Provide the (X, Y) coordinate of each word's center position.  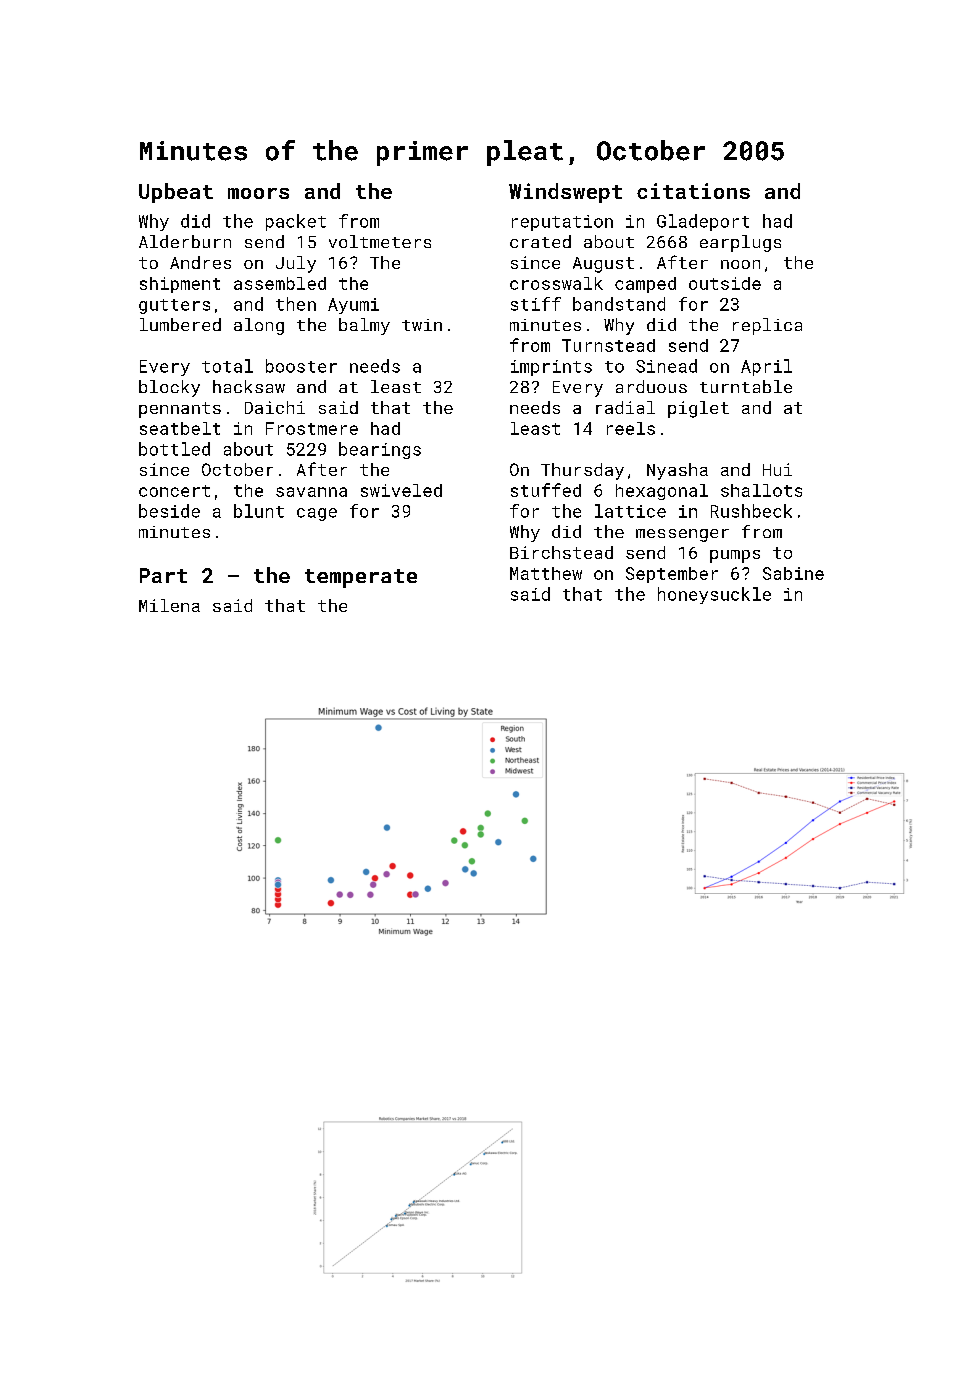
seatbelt (180, 428)
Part (163, 575)
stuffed (546, 490)
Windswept (565, 193)
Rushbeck (751, 511)
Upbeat (176, 193)
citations (693, 191)
